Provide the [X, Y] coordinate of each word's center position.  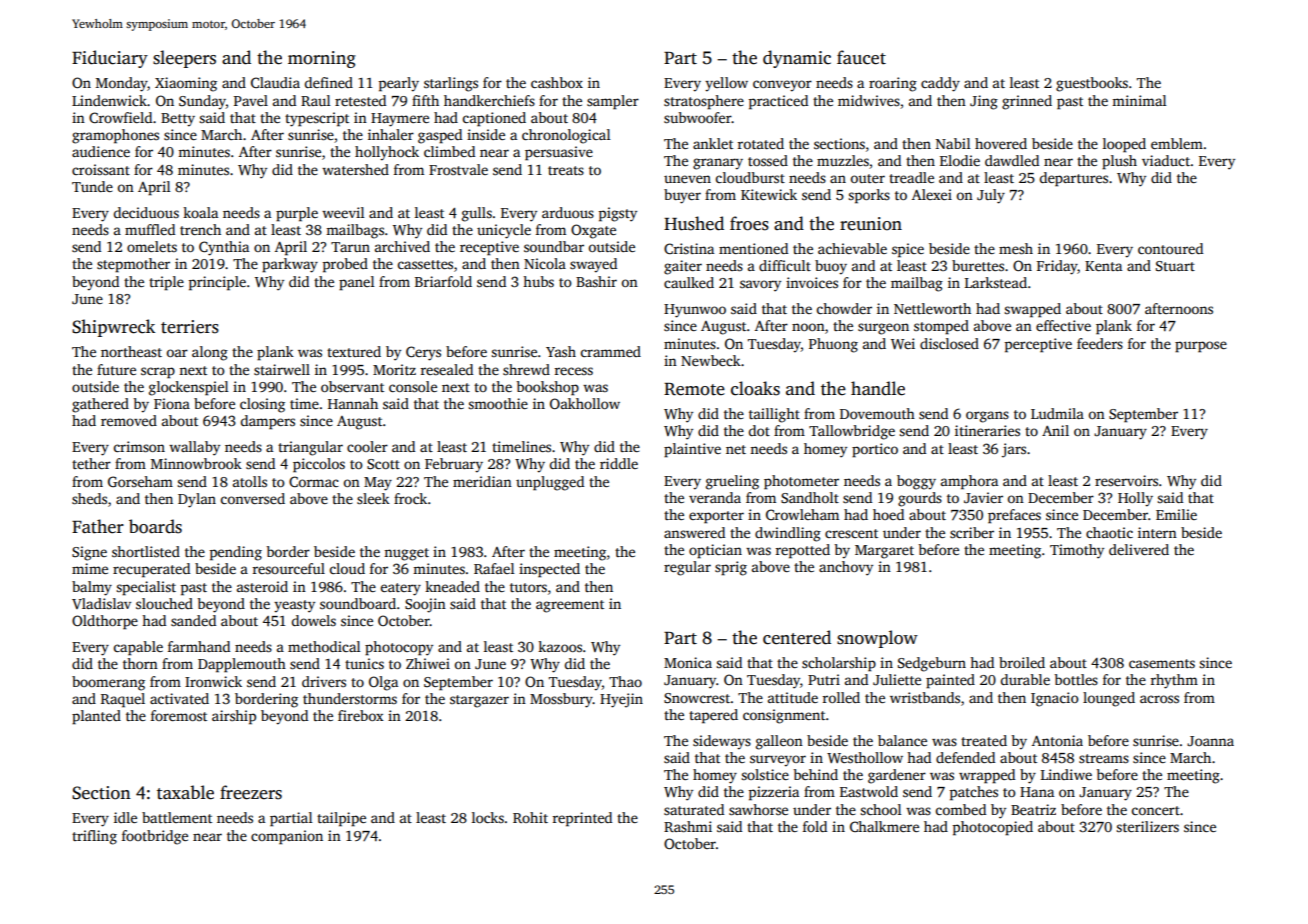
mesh [1016, 248]
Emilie [1176, 514]
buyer [682, 196]
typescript [317, 119]
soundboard [358, 603]
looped [1124, 145]
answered [694, 532]
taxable [185, 792]
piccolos [319, 465]
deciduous [146, 212]
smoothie [498, 403]
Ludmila [1057, 413]
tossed [768, 160]
